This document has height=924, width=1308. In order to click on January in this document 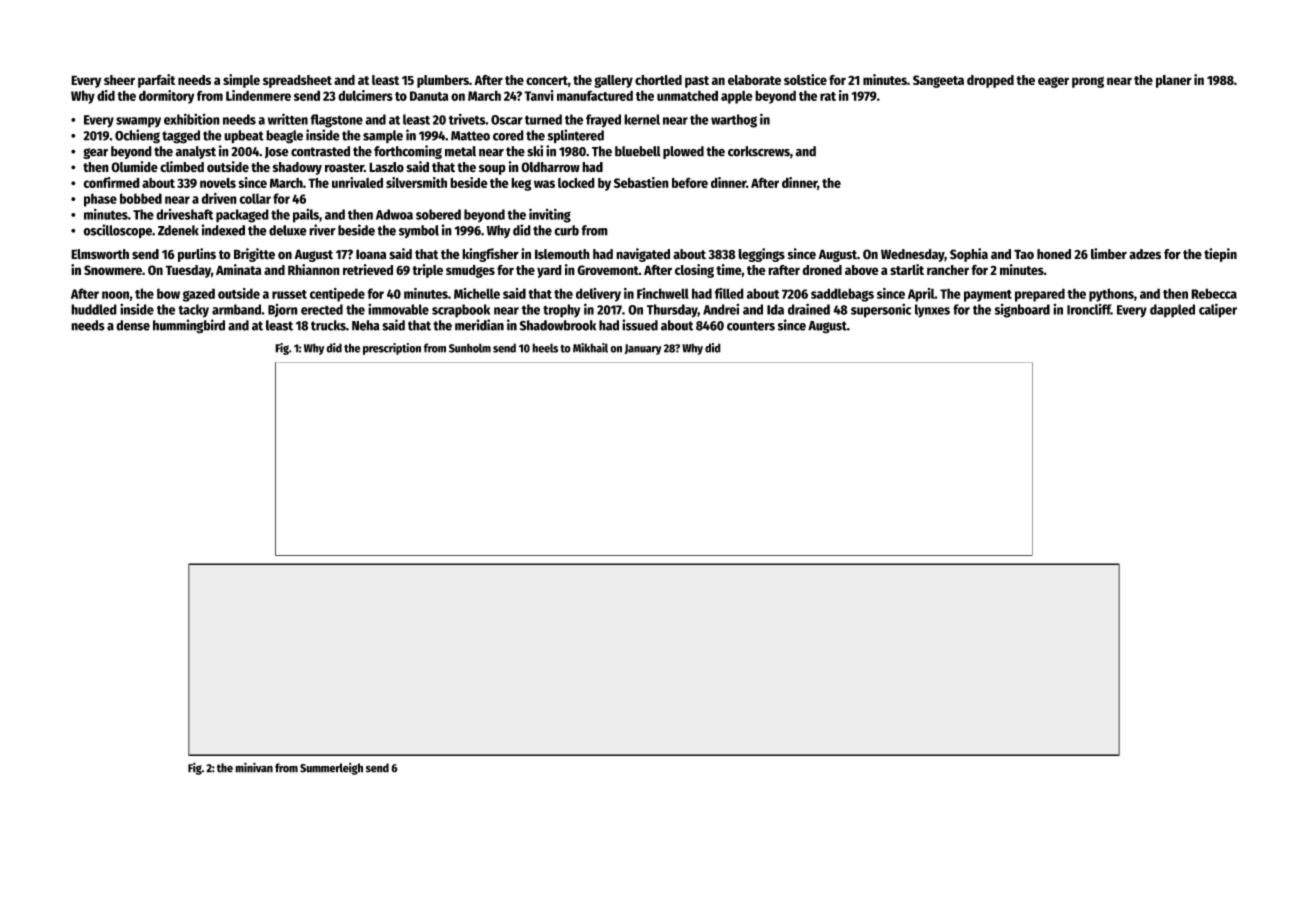, I will do `click(643, 349)`.
